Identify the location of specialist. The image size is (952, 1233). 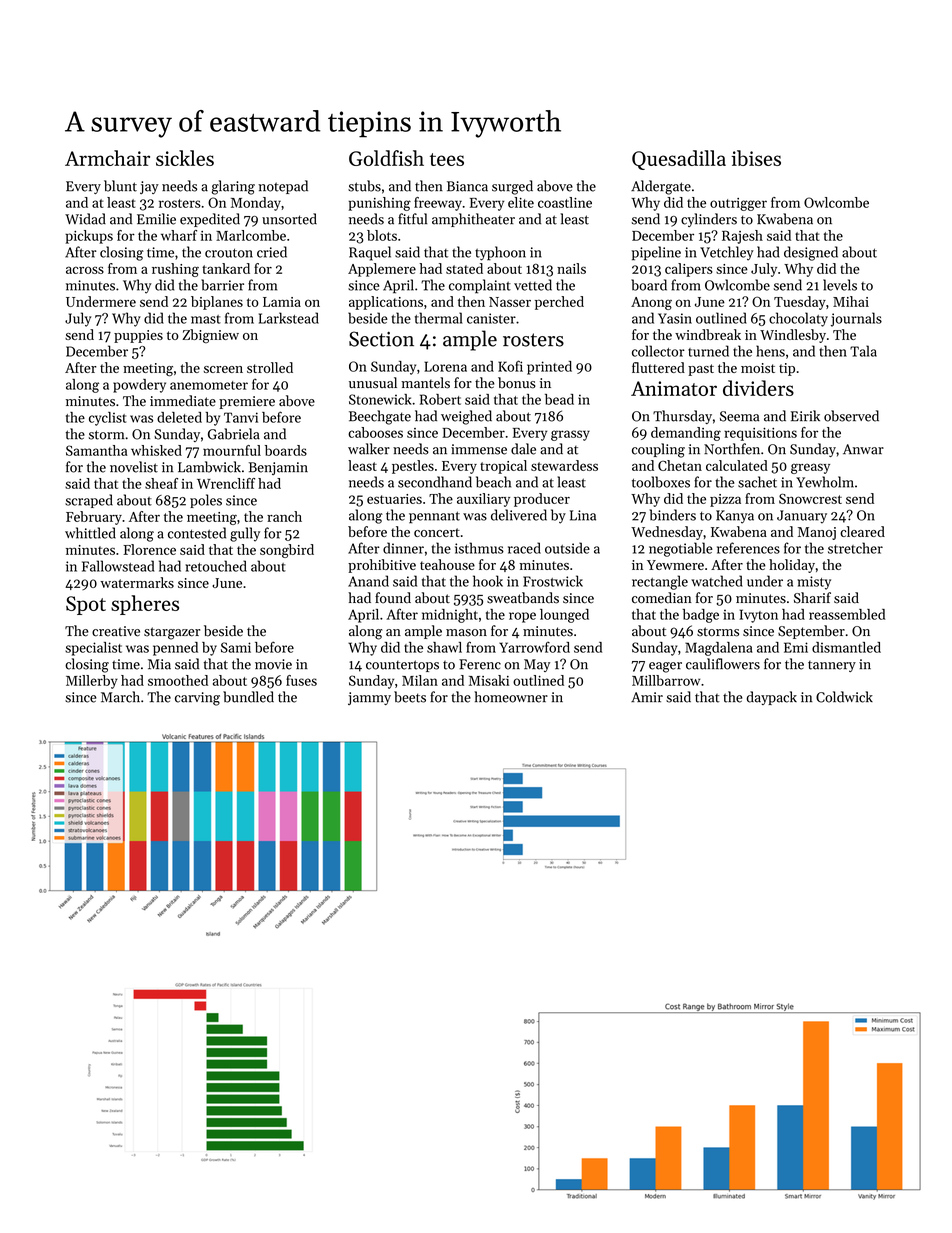
(93, 649).
